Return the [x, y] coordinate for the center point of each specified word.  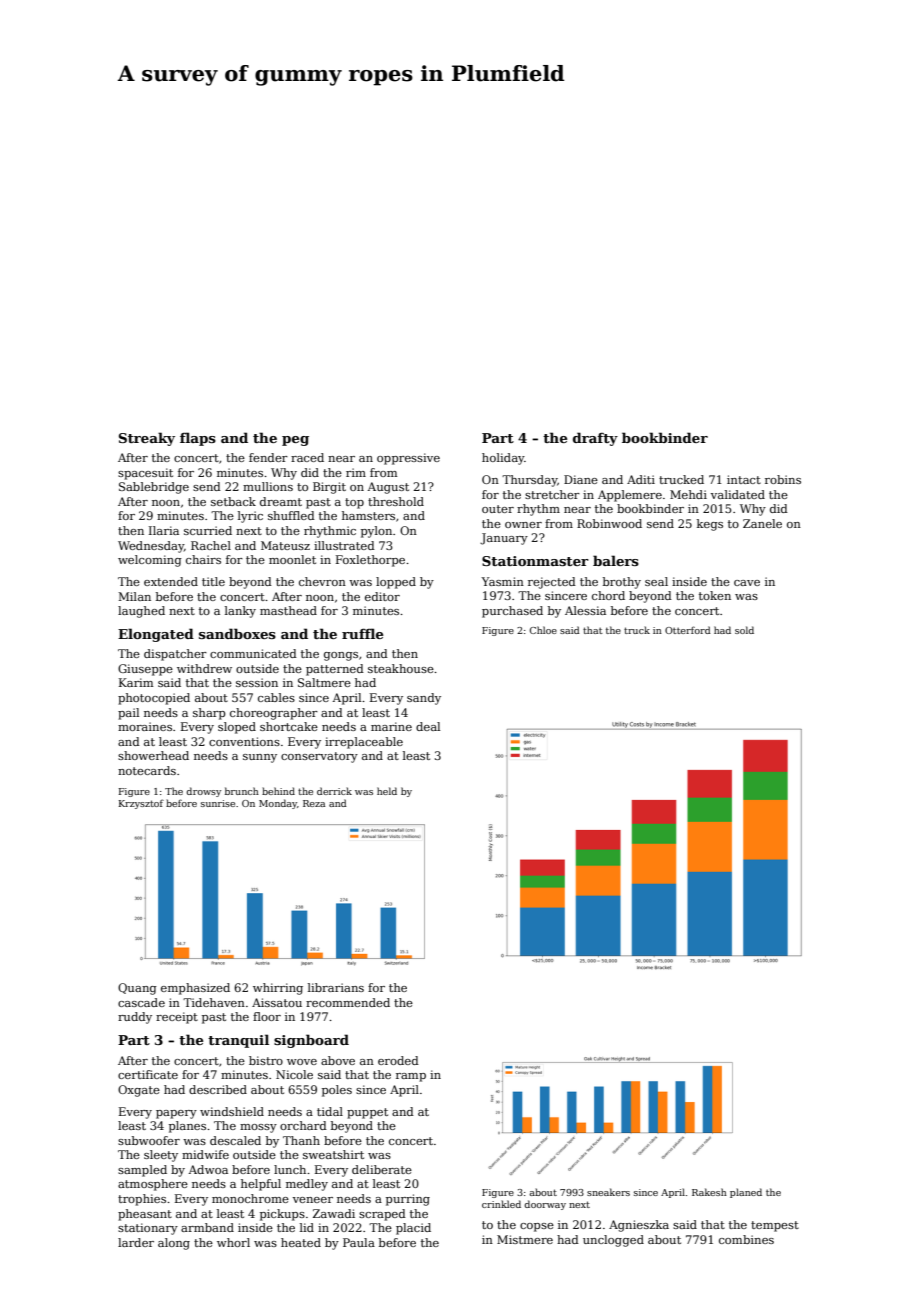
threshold [396, 501]
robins [783, 479]
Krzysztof [141, 804]
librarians [336, 987]
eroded [398, 1060]
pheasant [145, 1215]
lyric [250, 517]
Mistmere [525, 1239]
